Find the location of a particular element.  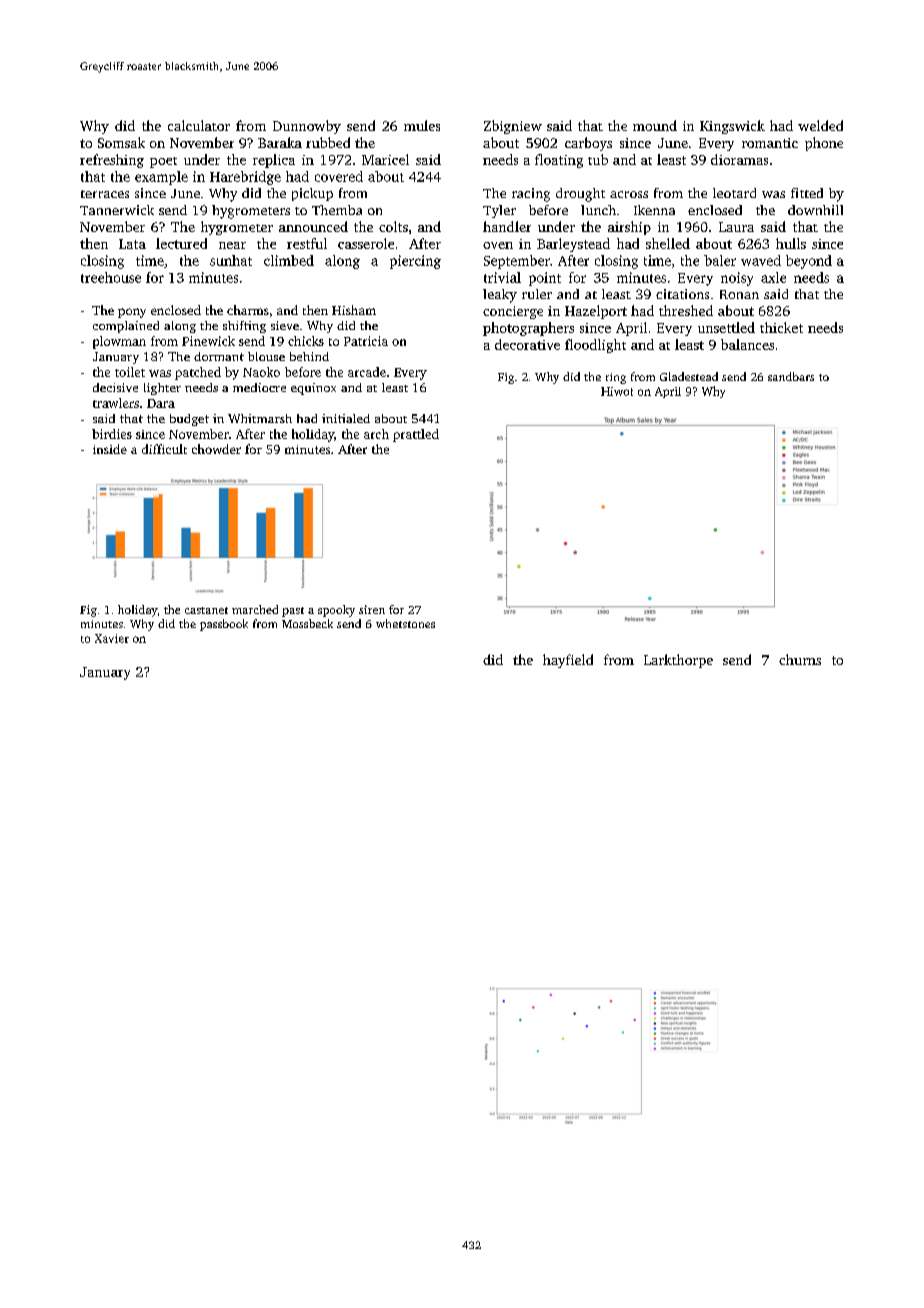

welded is located at coordinates (820, 125).
